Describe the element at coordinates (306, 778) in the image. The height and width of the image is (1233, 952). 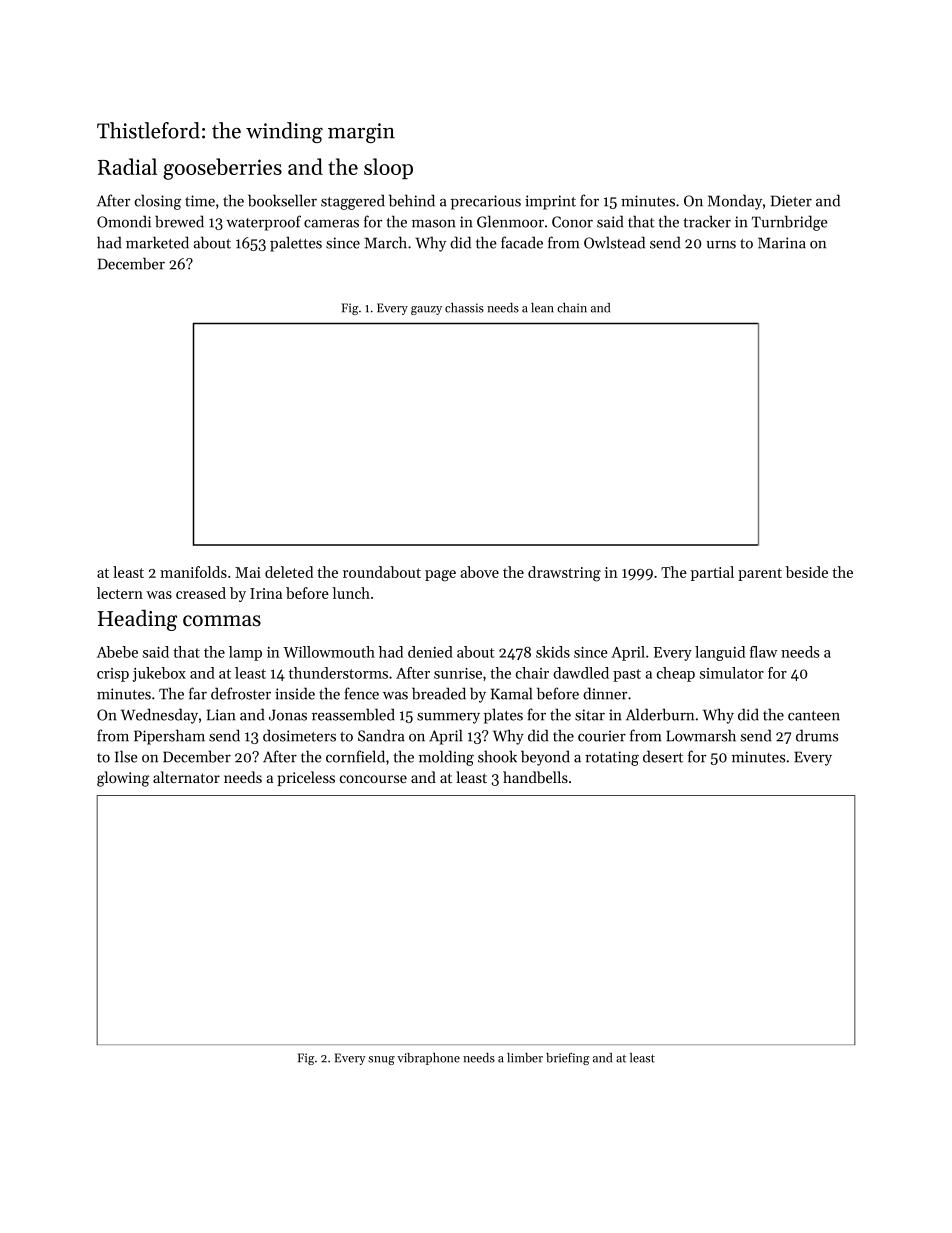
I see `priceless` at that location.
